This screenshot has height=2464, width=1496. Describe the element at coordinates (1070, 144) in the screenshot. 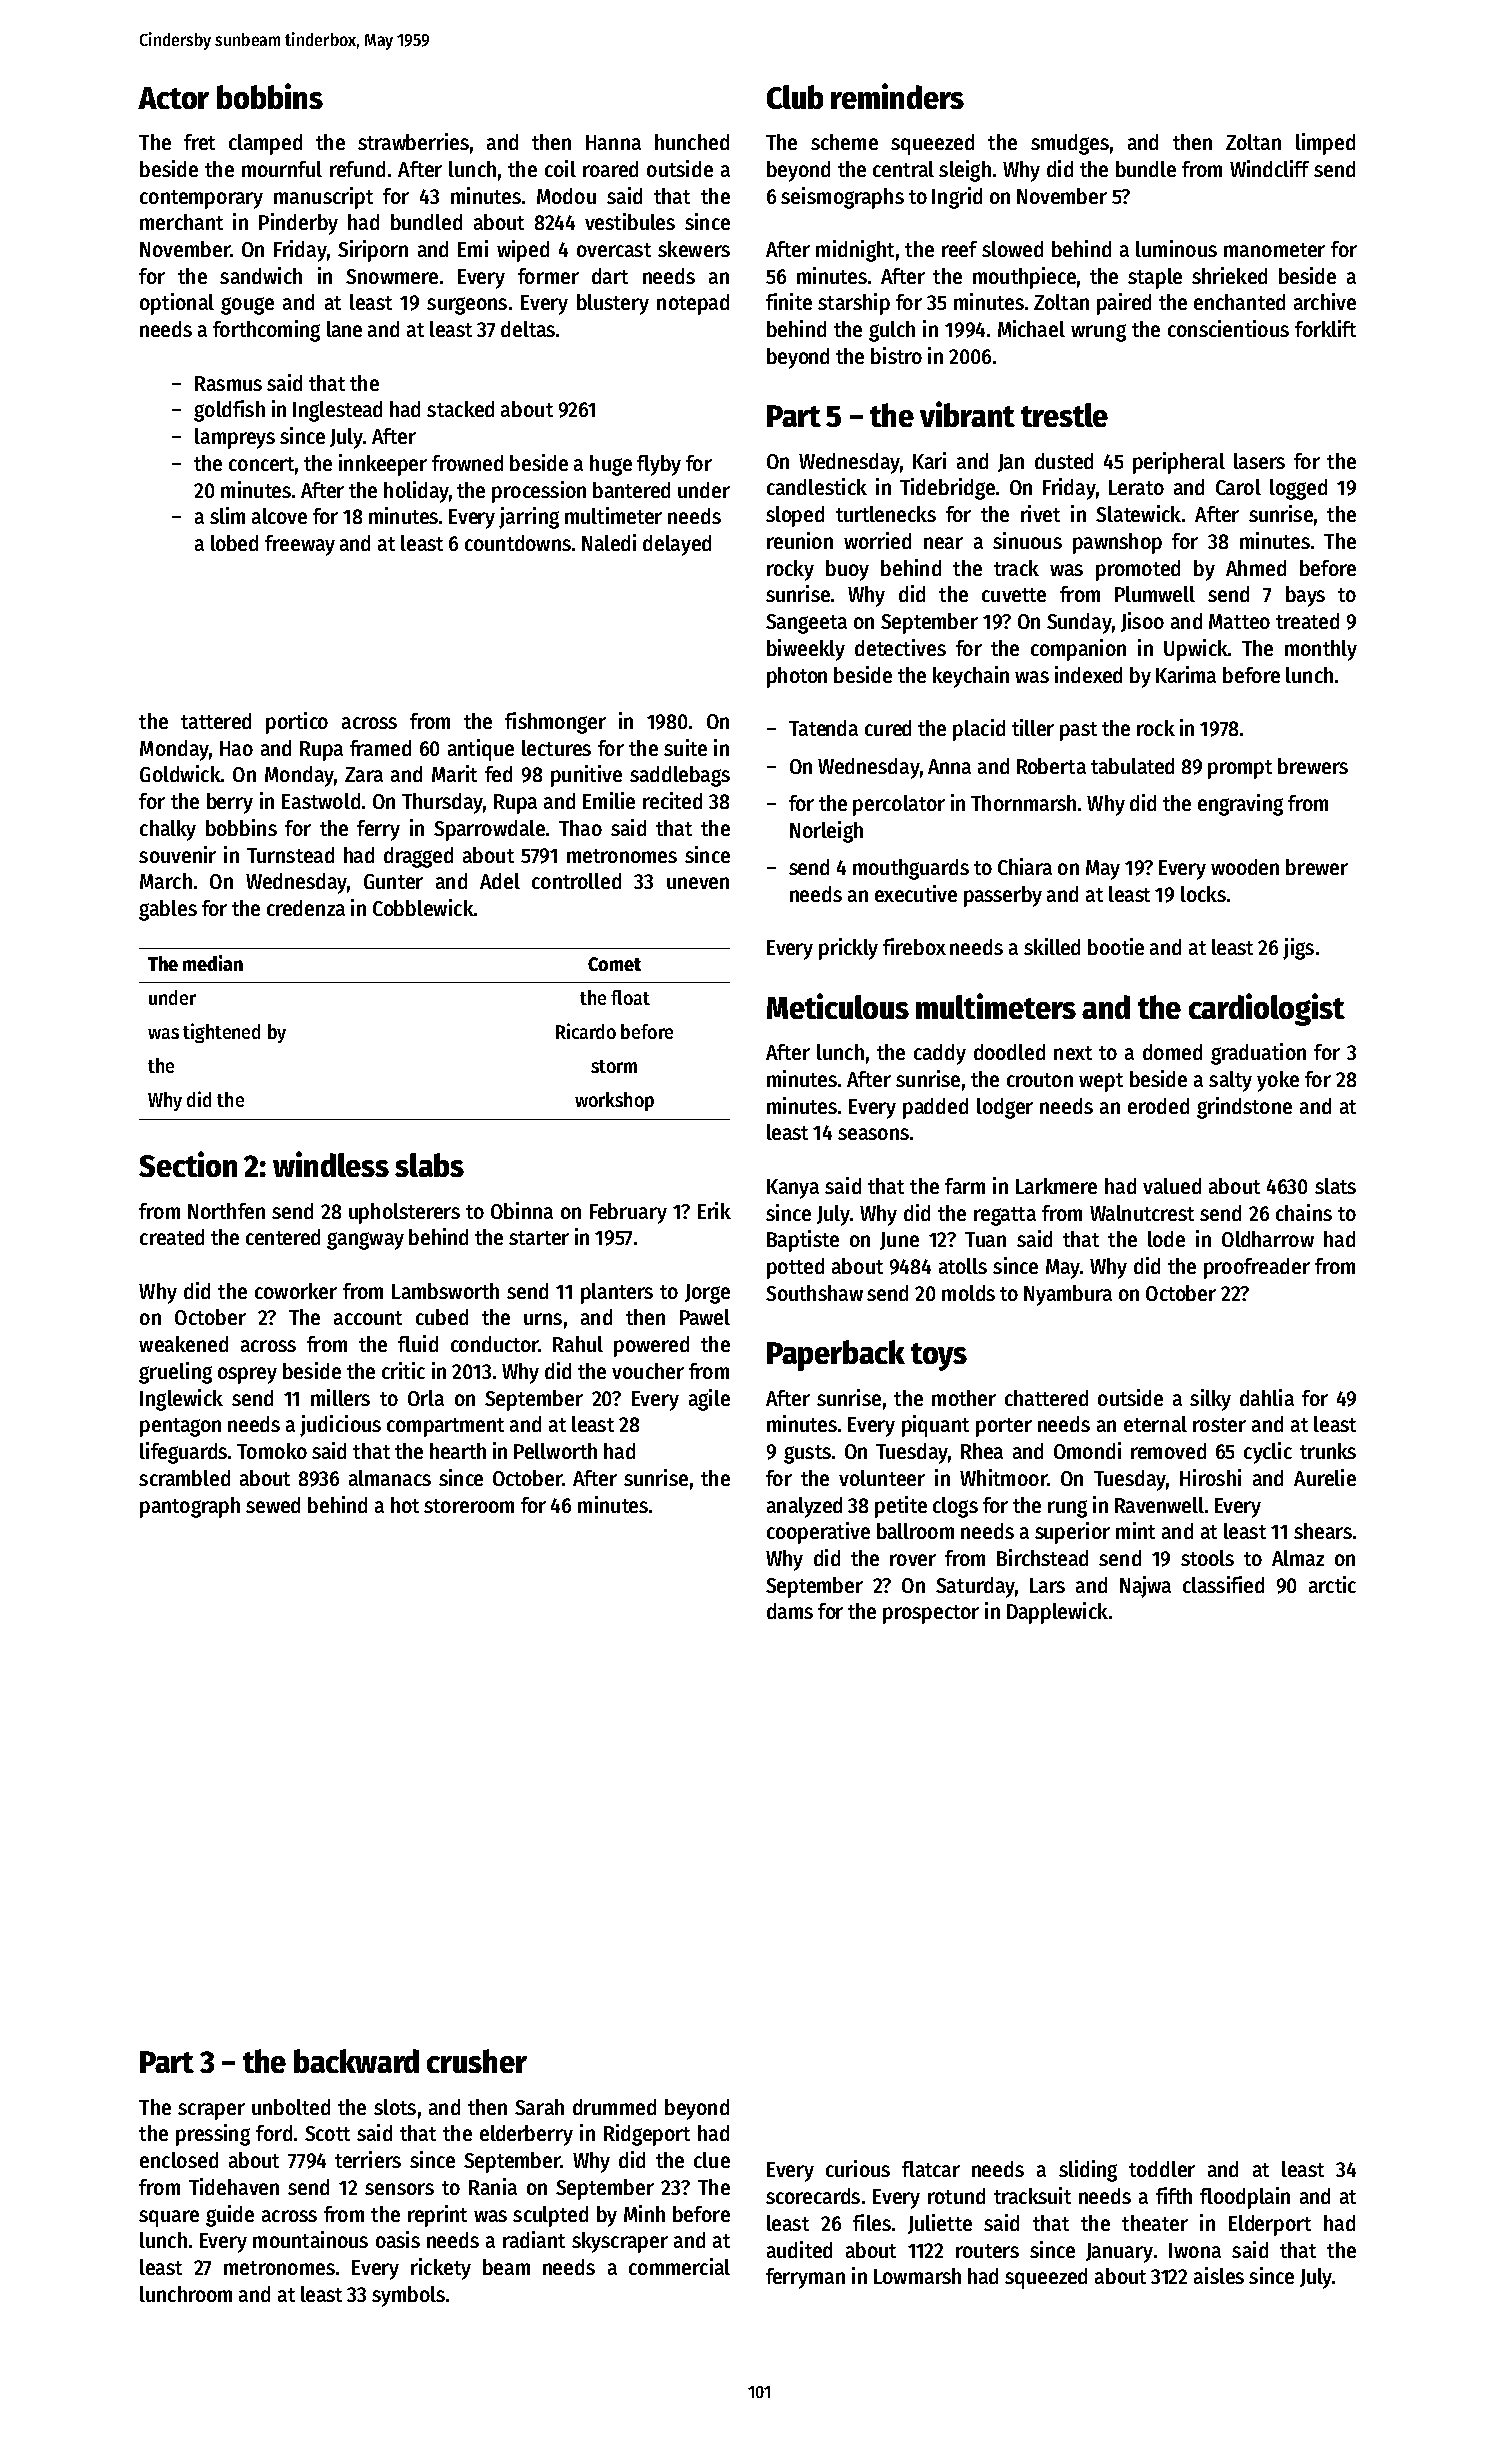

I see `smudges` at that location.
